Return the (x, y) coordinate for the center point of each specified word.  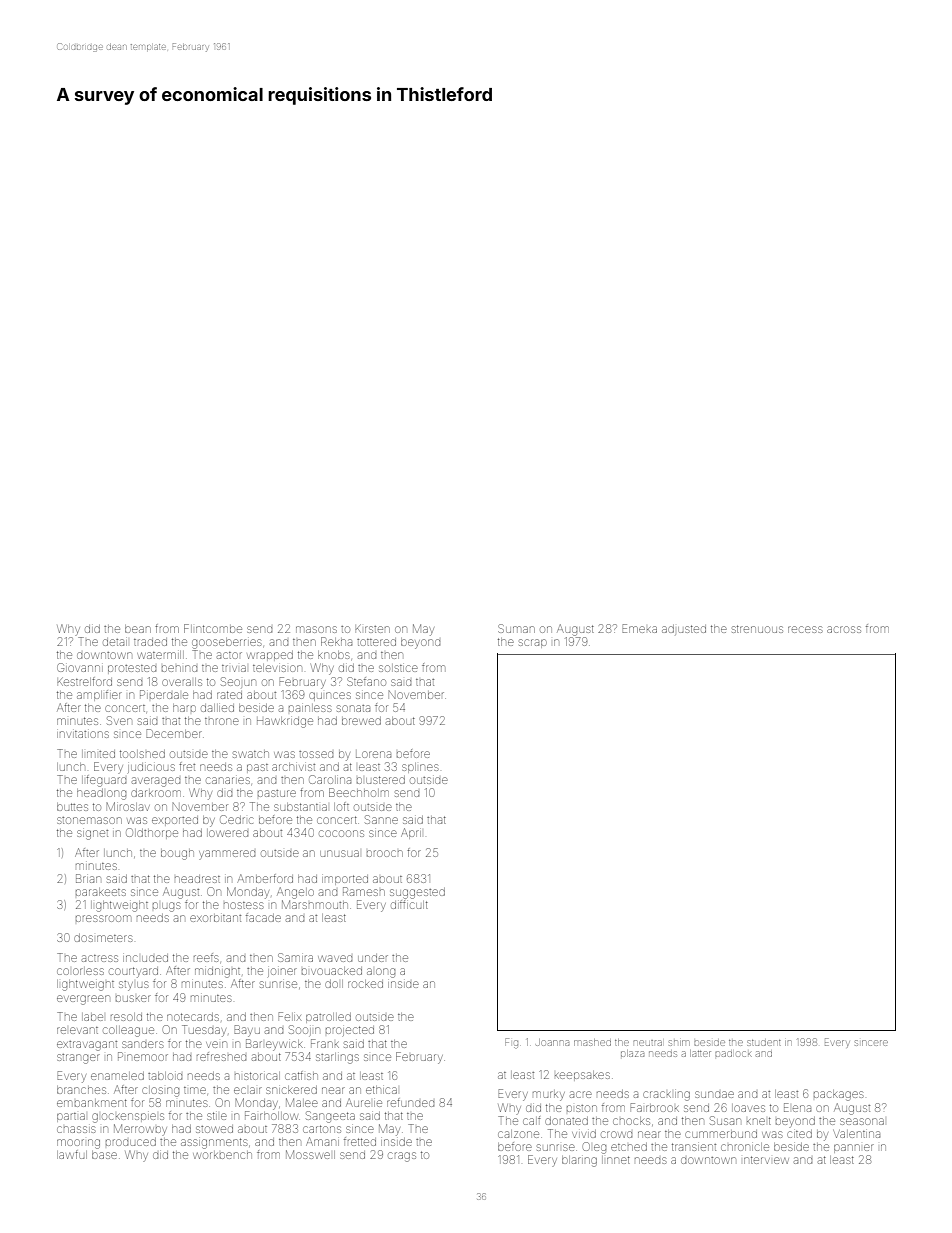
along (381, 973)
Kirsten (372, 629)
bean (138, 629)
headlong (101, 794)
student (764, 1043)
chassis (76, 1129)
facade (263, 917)
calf (532, 1120)
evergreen (83, 1000)
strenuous (757, 629)
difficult (409, 904)
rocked (365, 984)
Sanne (381, 819)
